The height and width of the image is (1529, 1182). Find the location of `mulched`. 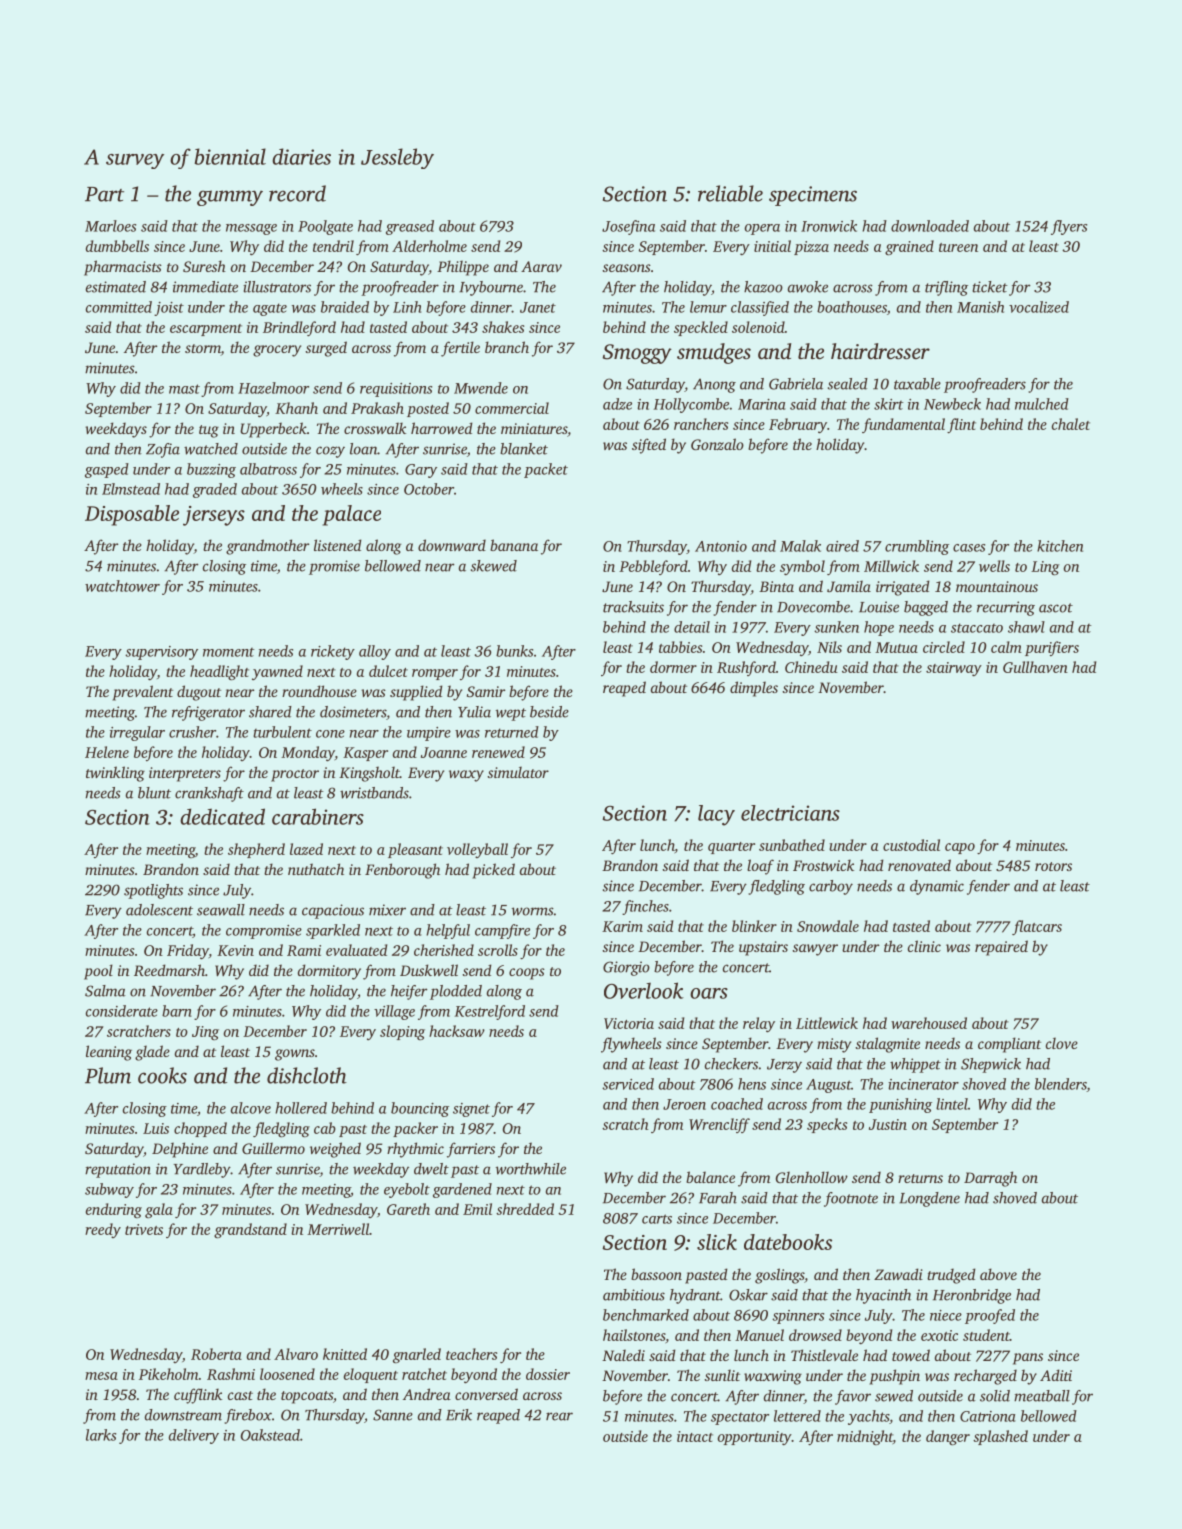

mulched is located at coordinates (1042, 404).
